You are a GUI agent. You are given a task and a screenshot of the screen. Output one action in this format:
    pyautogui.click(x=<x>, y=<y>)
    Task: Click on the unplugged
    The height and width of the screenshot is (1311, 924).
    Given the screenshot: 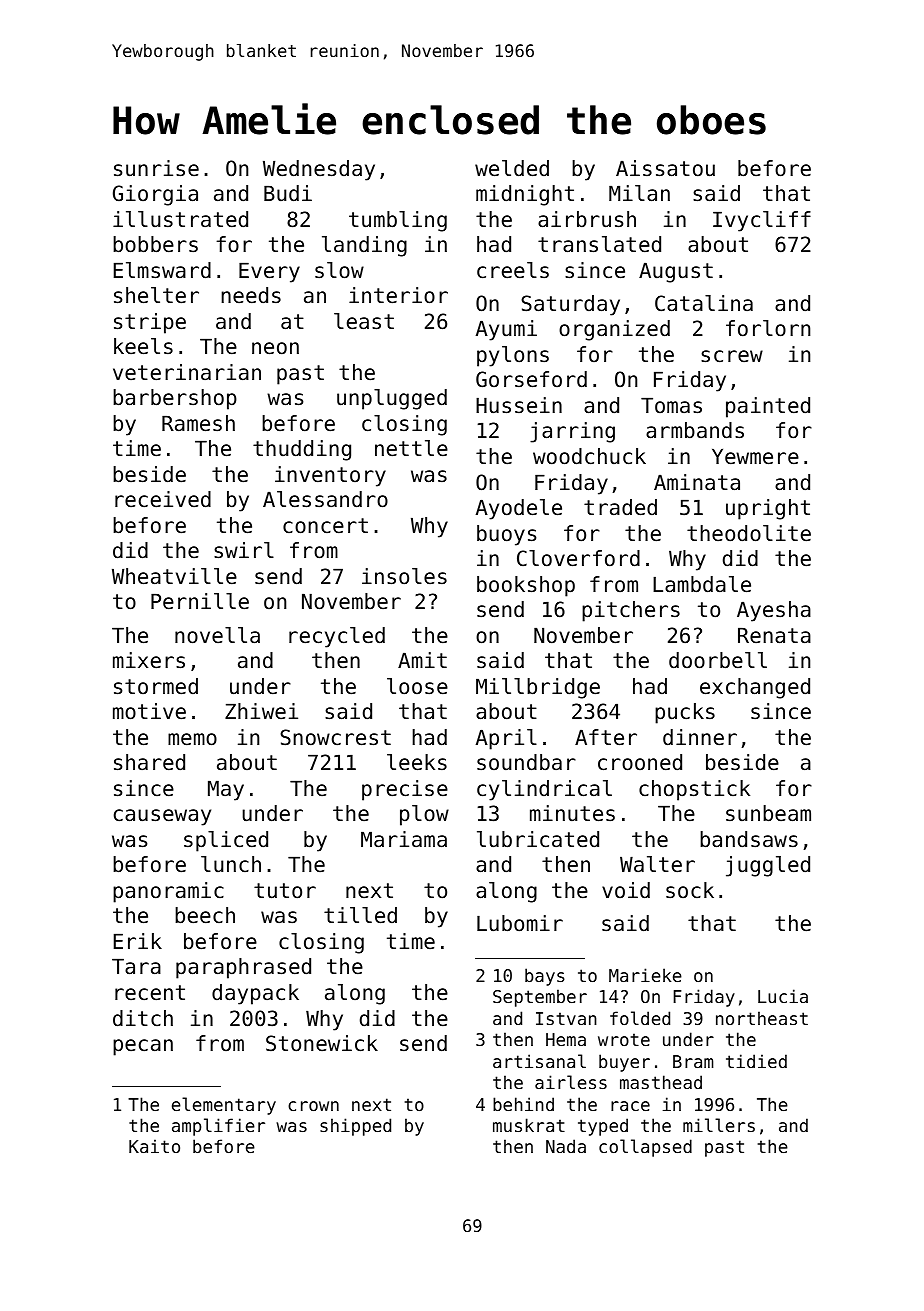 What is the action you would take?
    pyautogui.click(x=392, y=399)
